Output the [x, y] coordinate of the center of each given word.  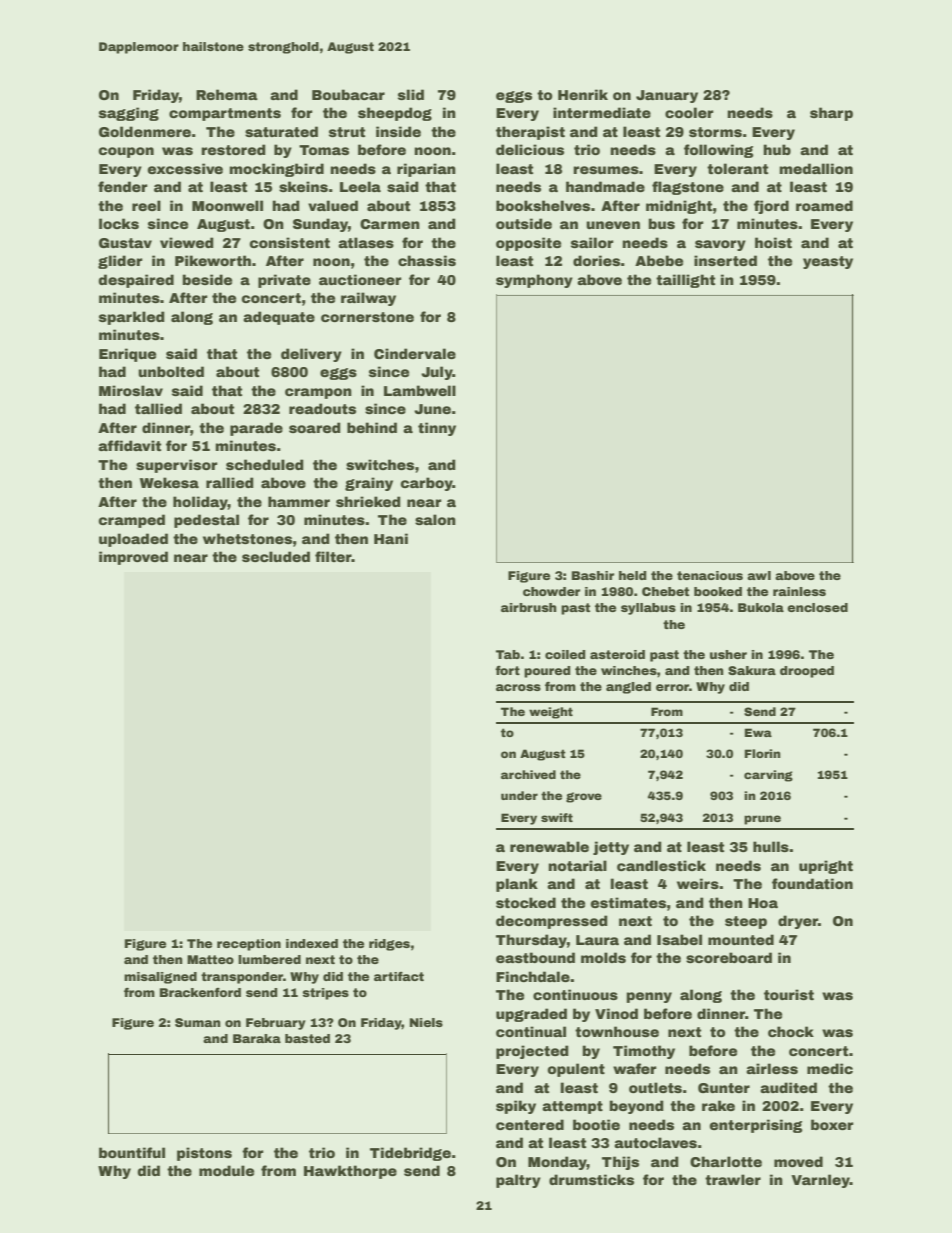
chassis [427, 260]
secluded [276, 556]
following [718, 151]
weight [551, 713]
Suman [198, 1022]
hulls [771, 846]
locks [119, 223]
